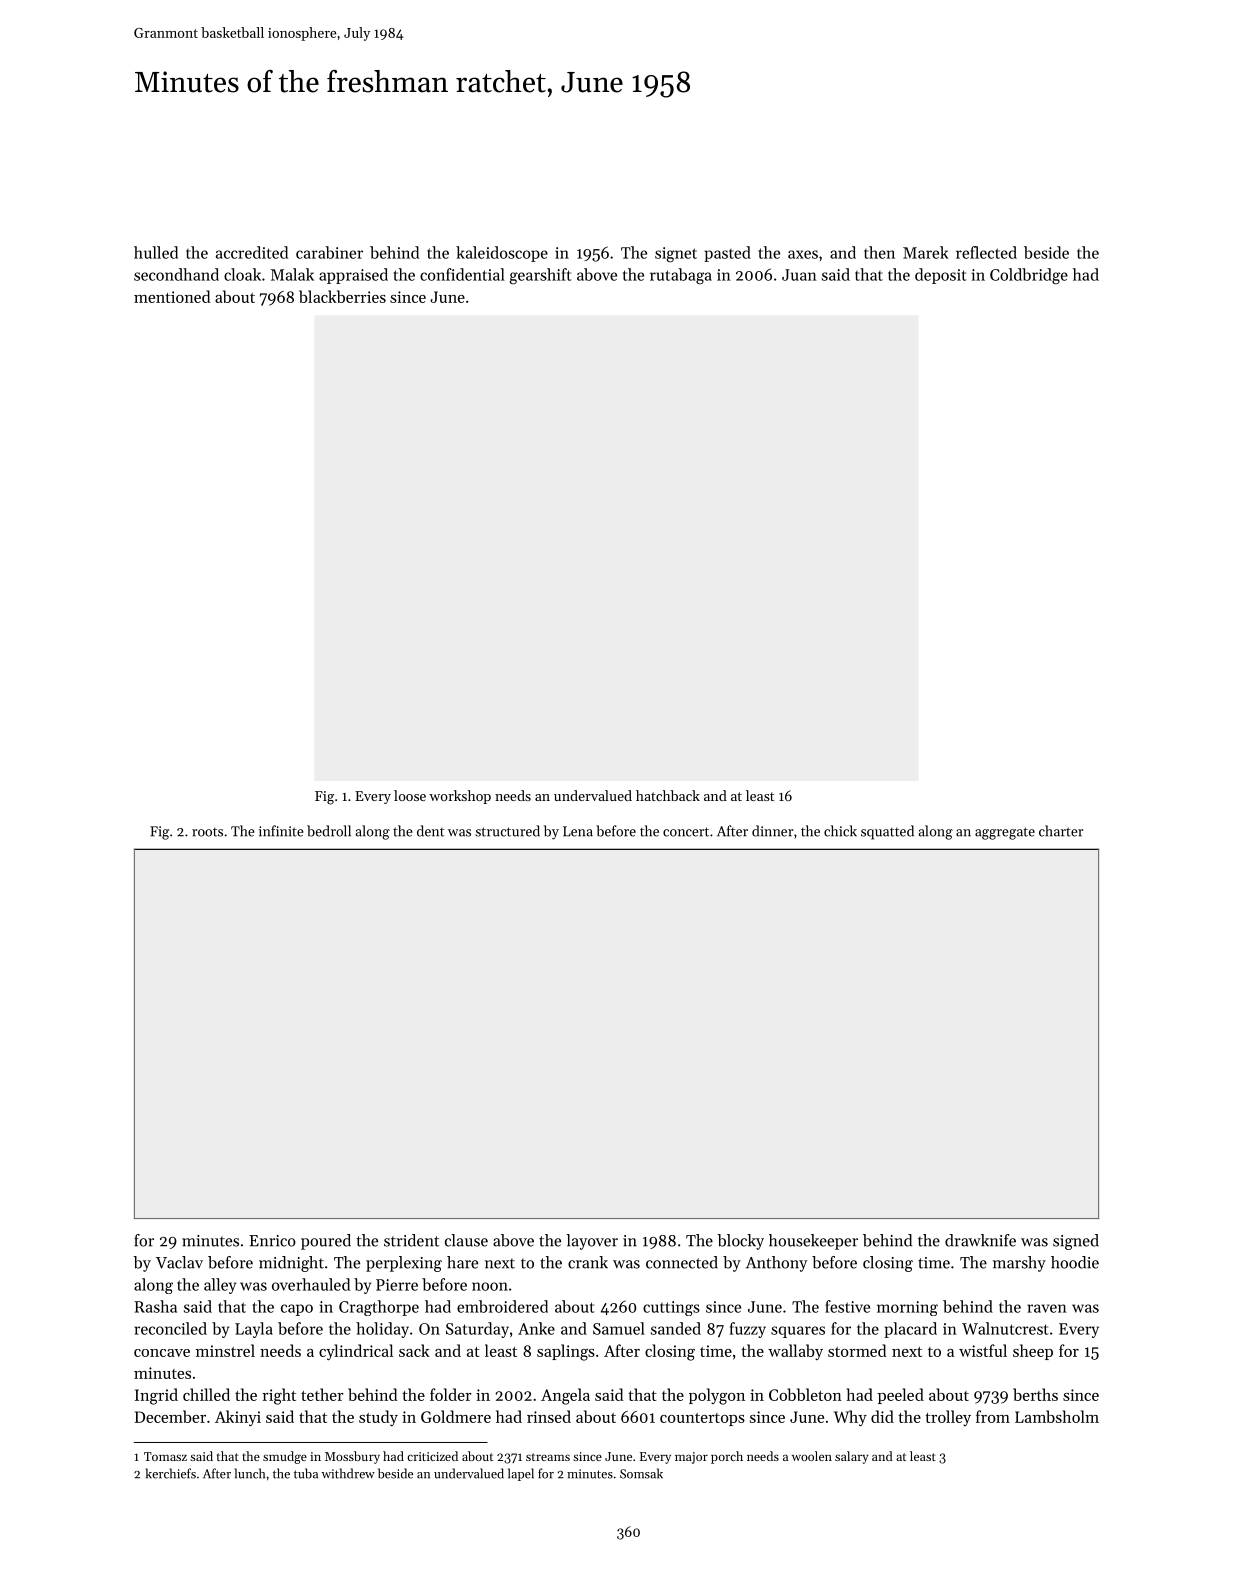 This screenshot has width=1233, height=1595. I want to click on Enrico, so click(272, 1241).
